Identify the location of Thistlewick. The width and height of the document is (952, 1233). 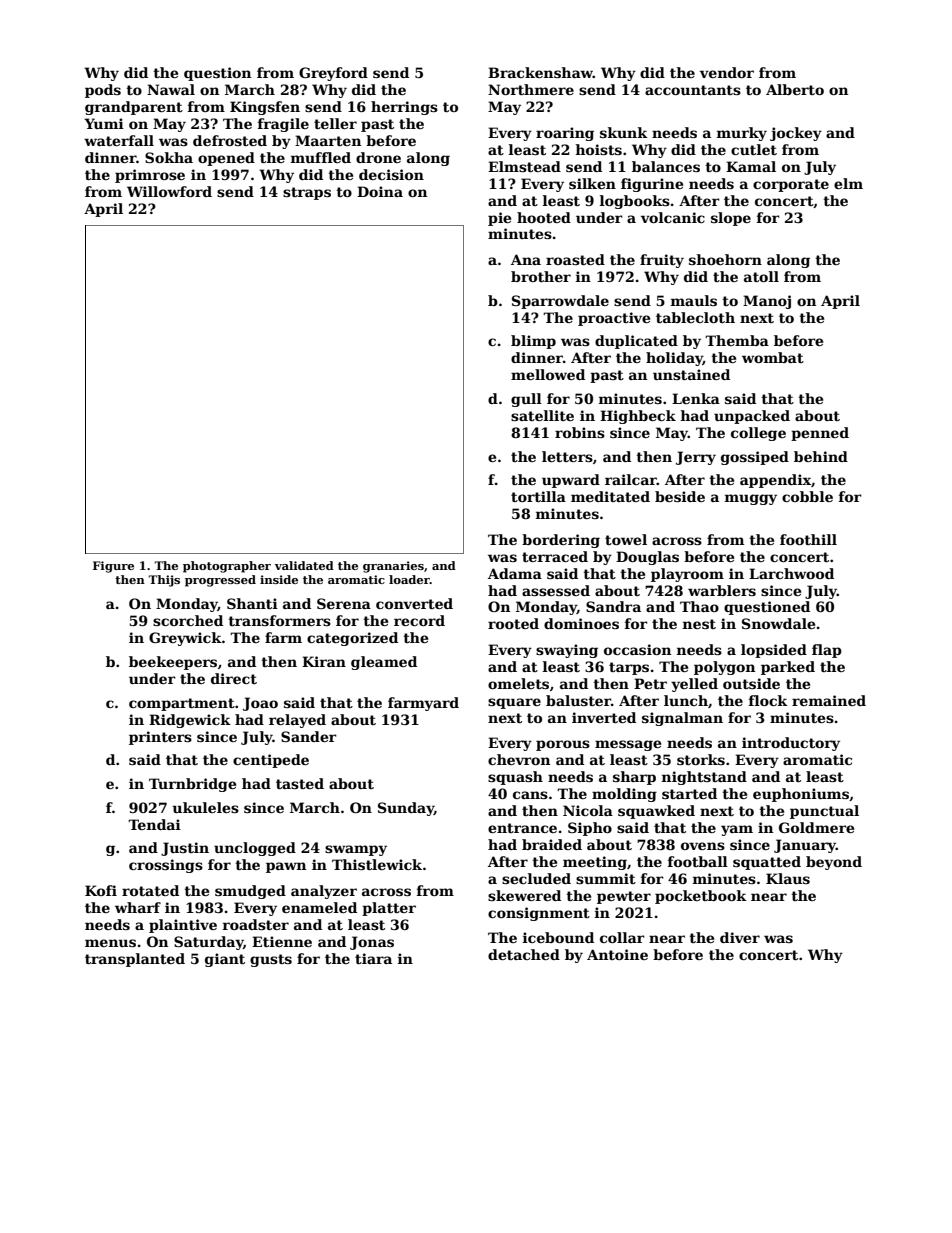
(377, 864).
